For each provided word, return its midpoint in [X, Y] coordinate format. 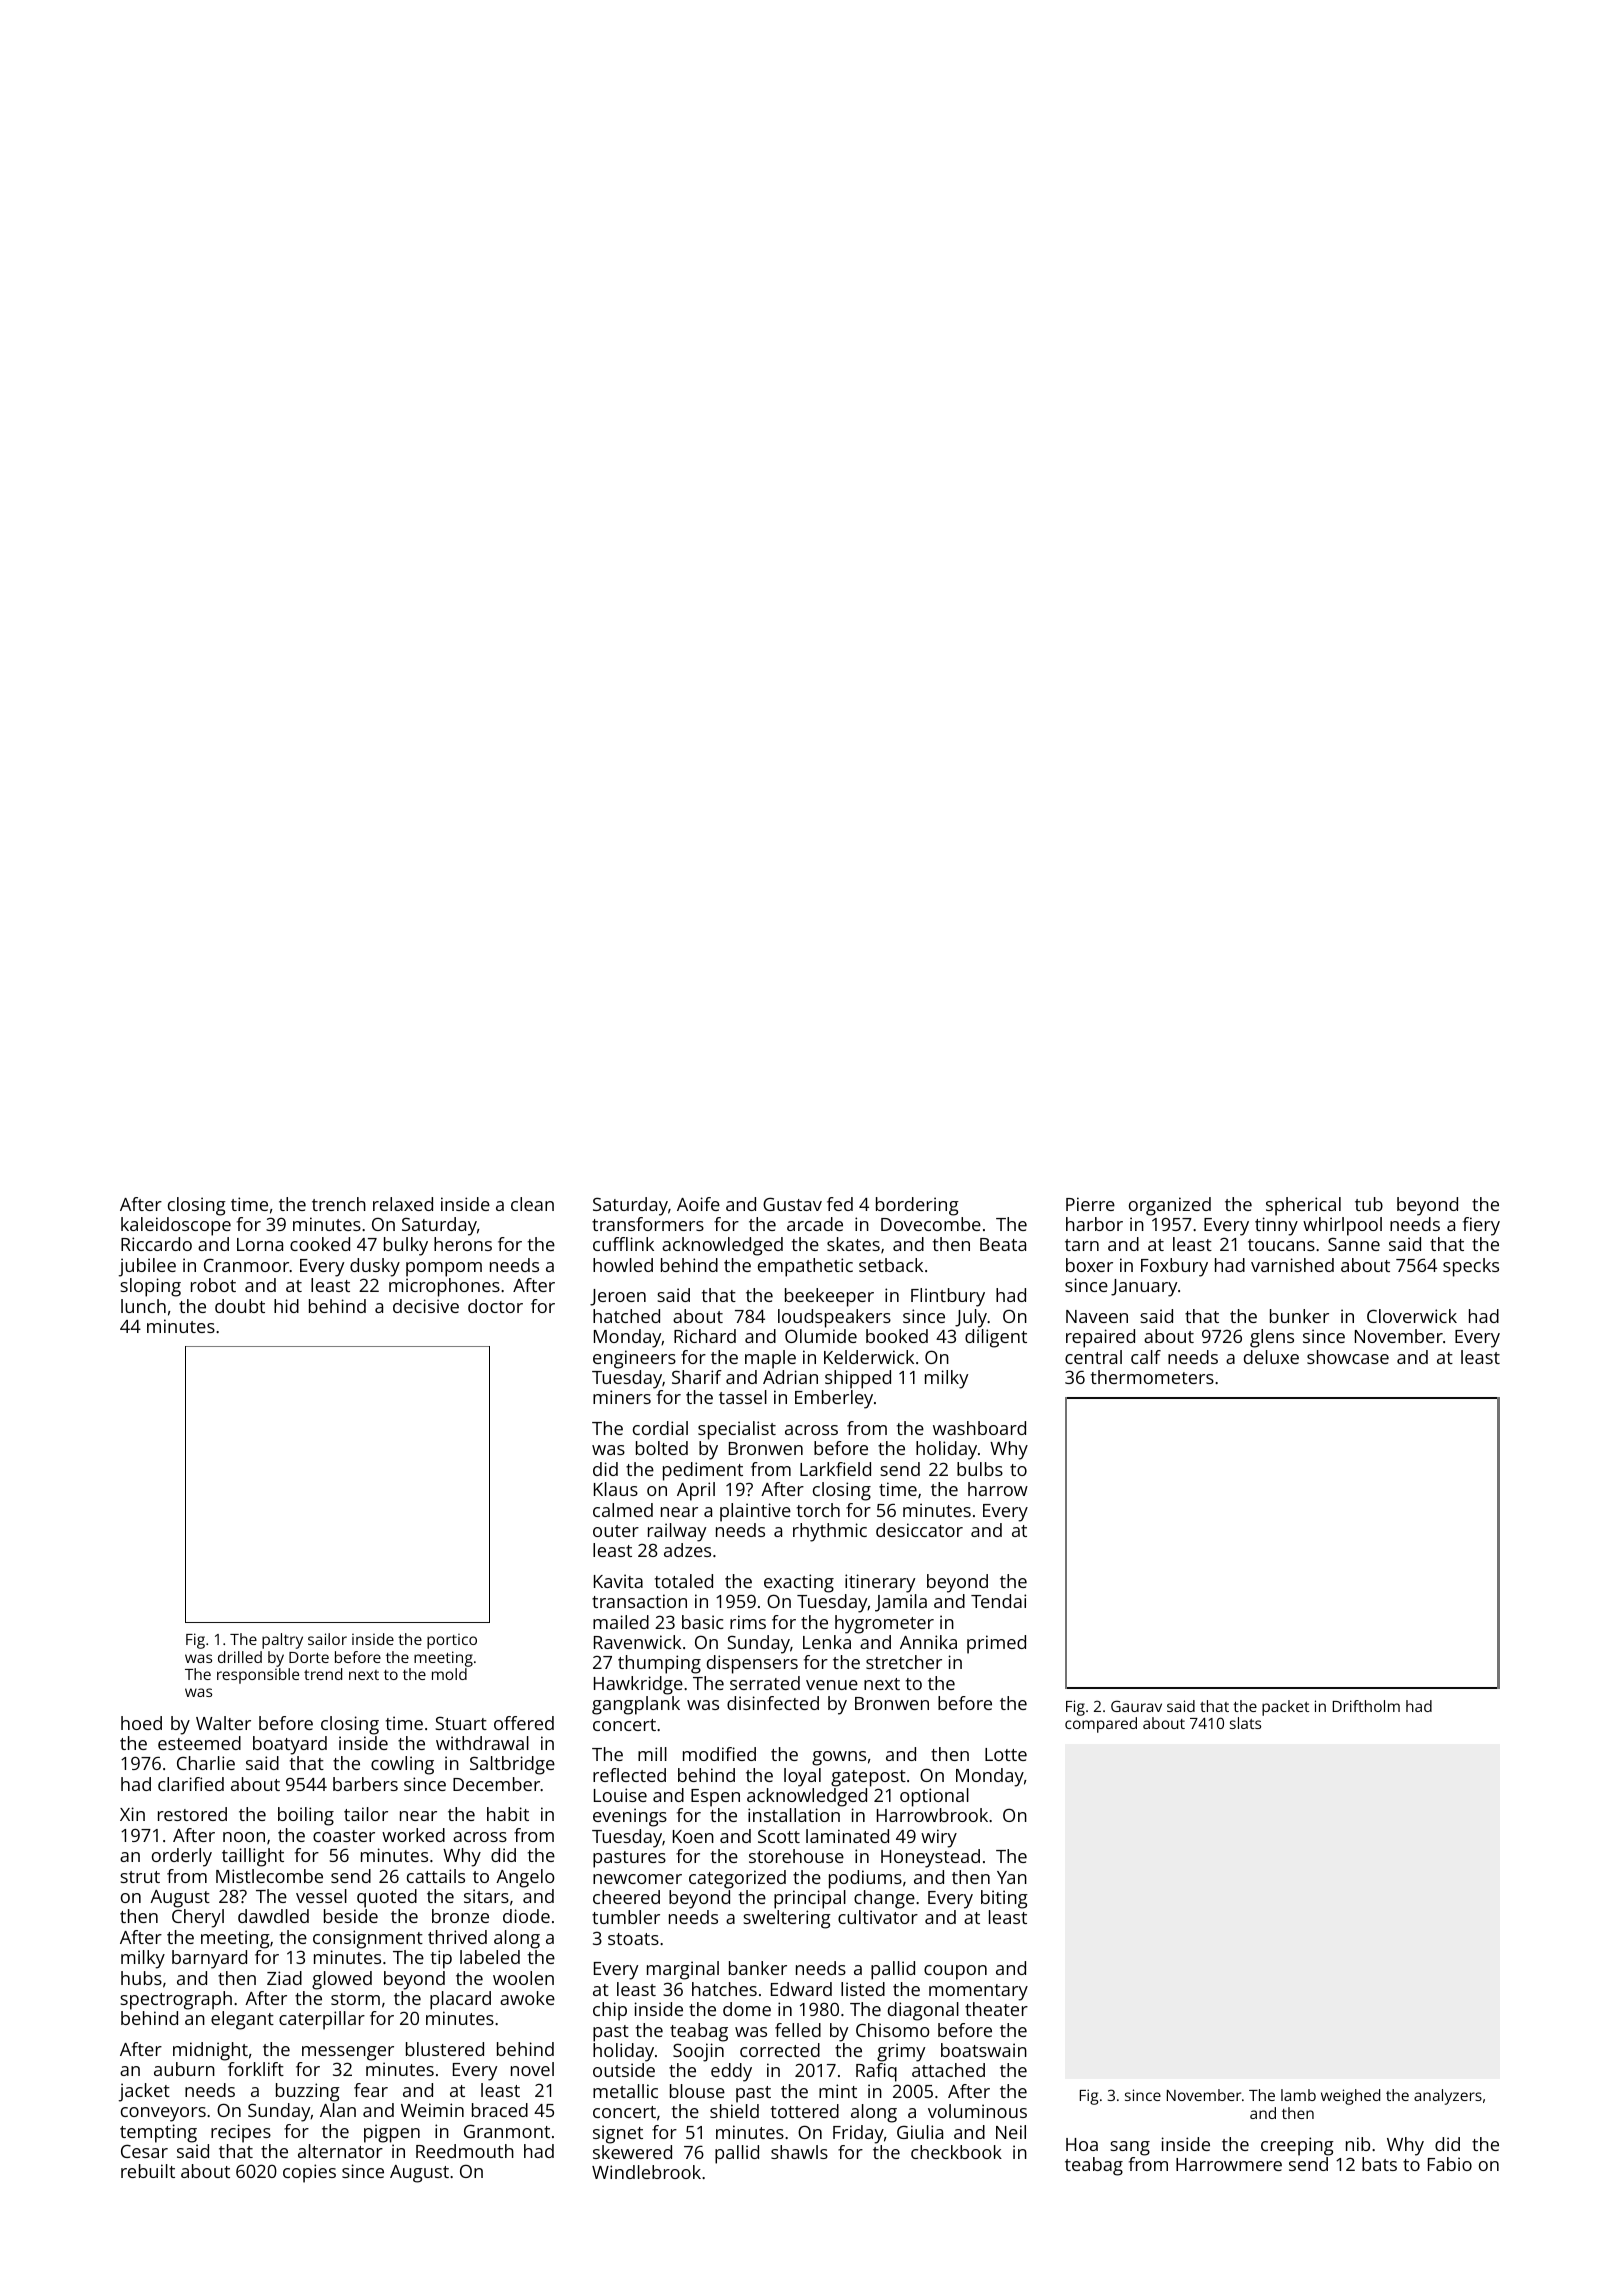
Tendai [998, 1601]
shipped [858, 1379]
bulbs [980, 1469]
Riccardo [156, 1244]
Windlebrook [646, 2172]
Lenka [827, 1642]
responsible [258, 1676]
